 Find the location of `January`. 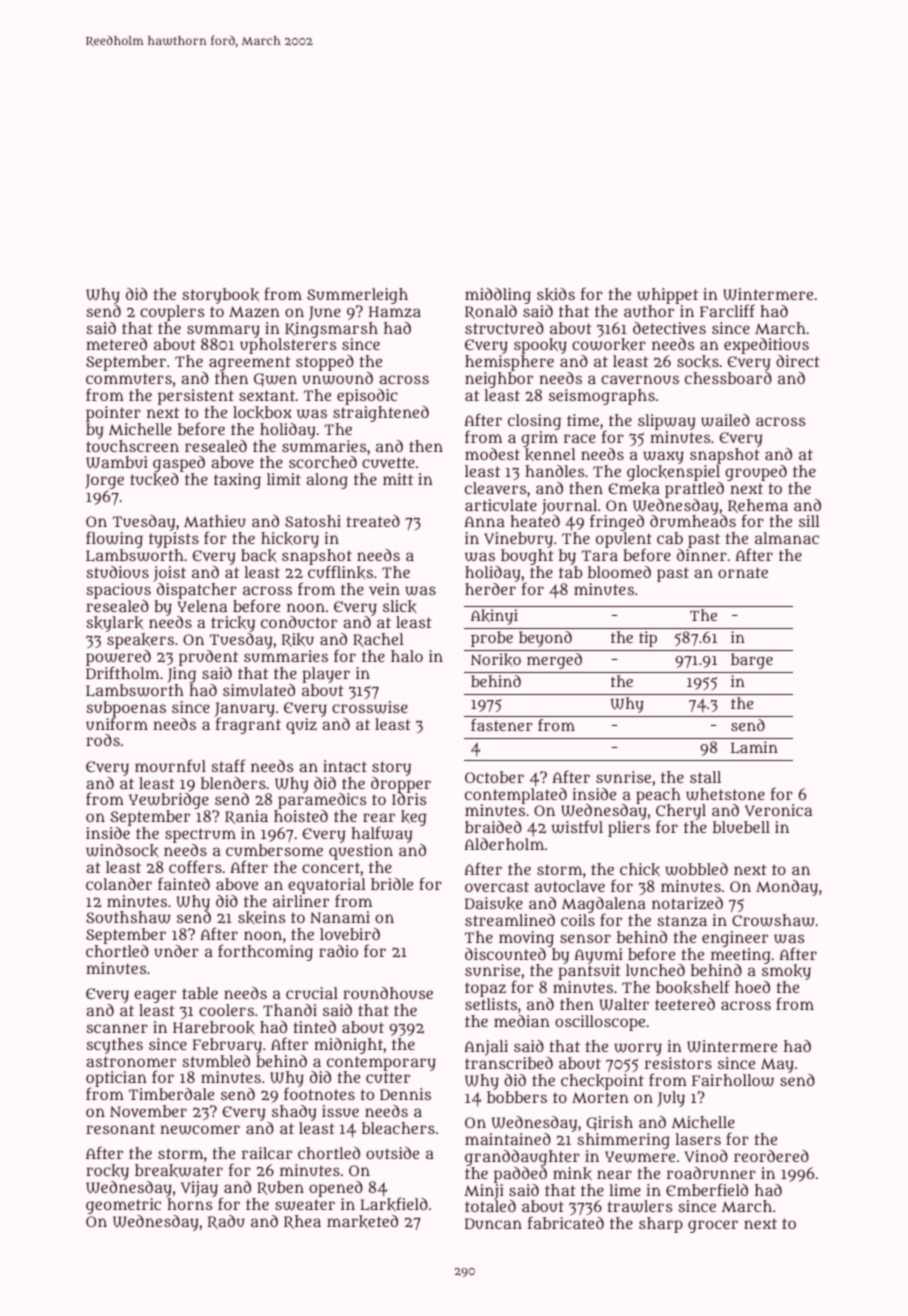

January is located at coordinates (245, 710).
